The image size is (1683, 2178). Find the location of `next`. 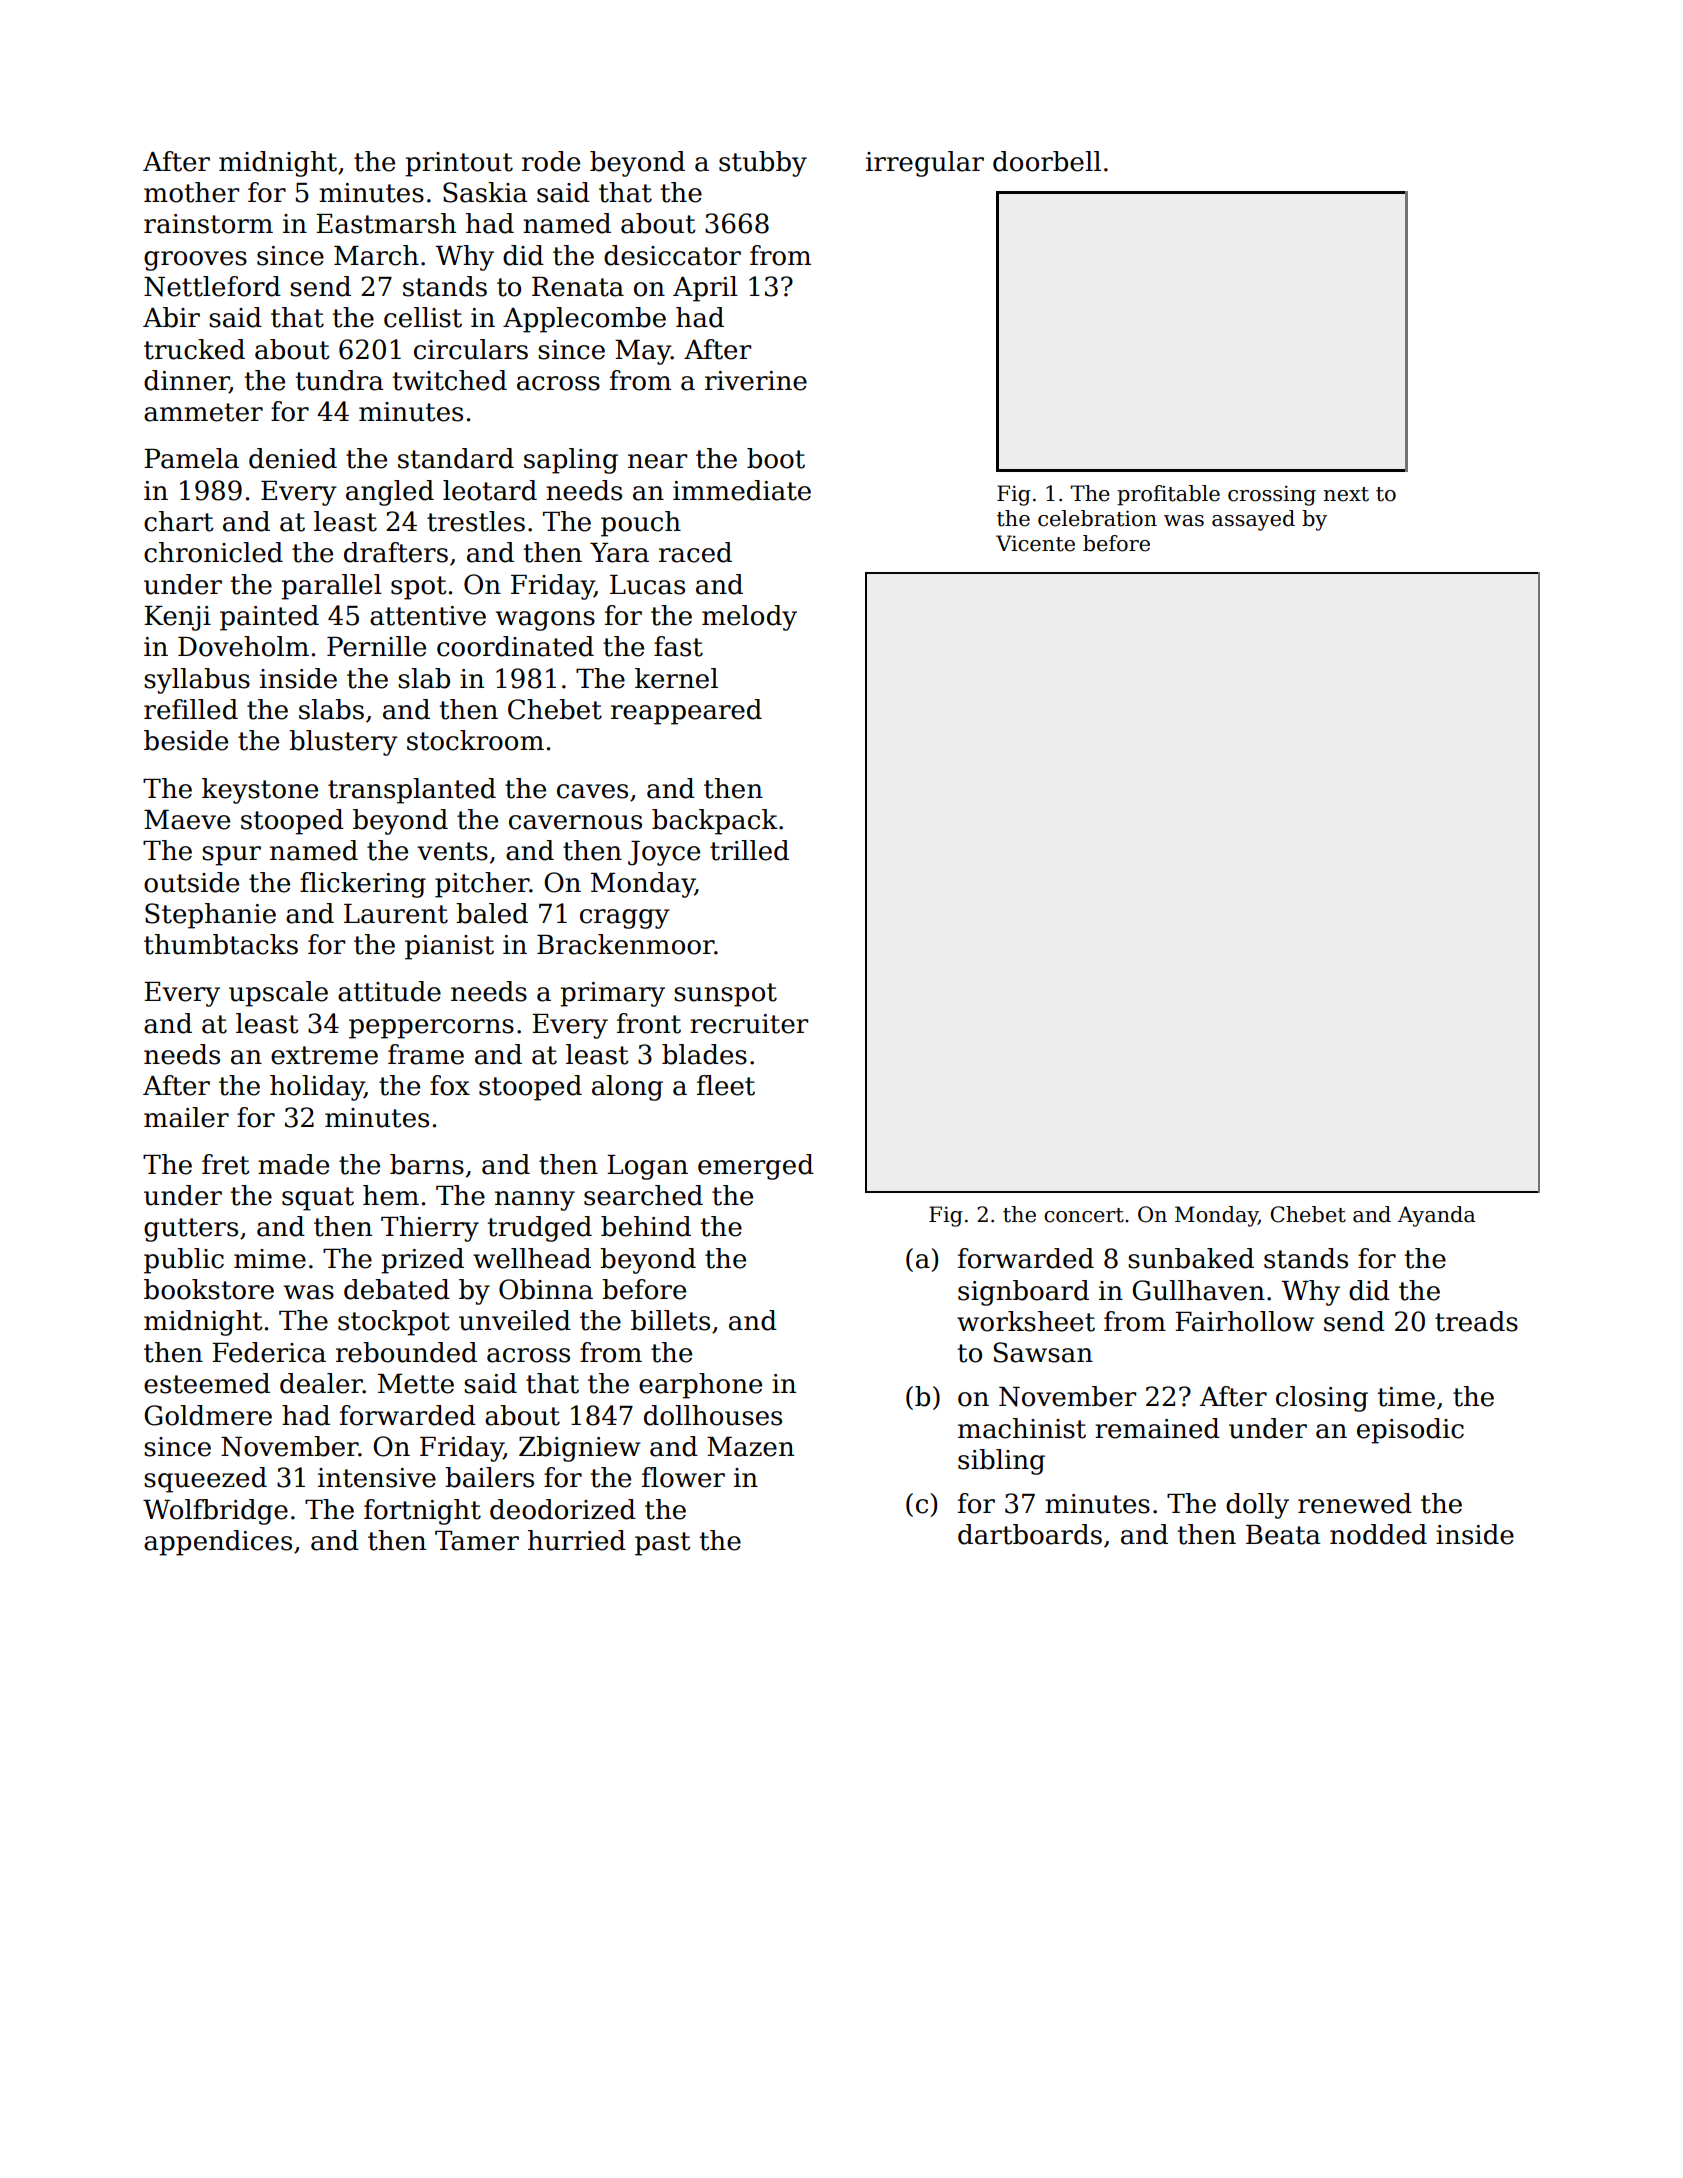

next is located at coordinates (1346, 494).
